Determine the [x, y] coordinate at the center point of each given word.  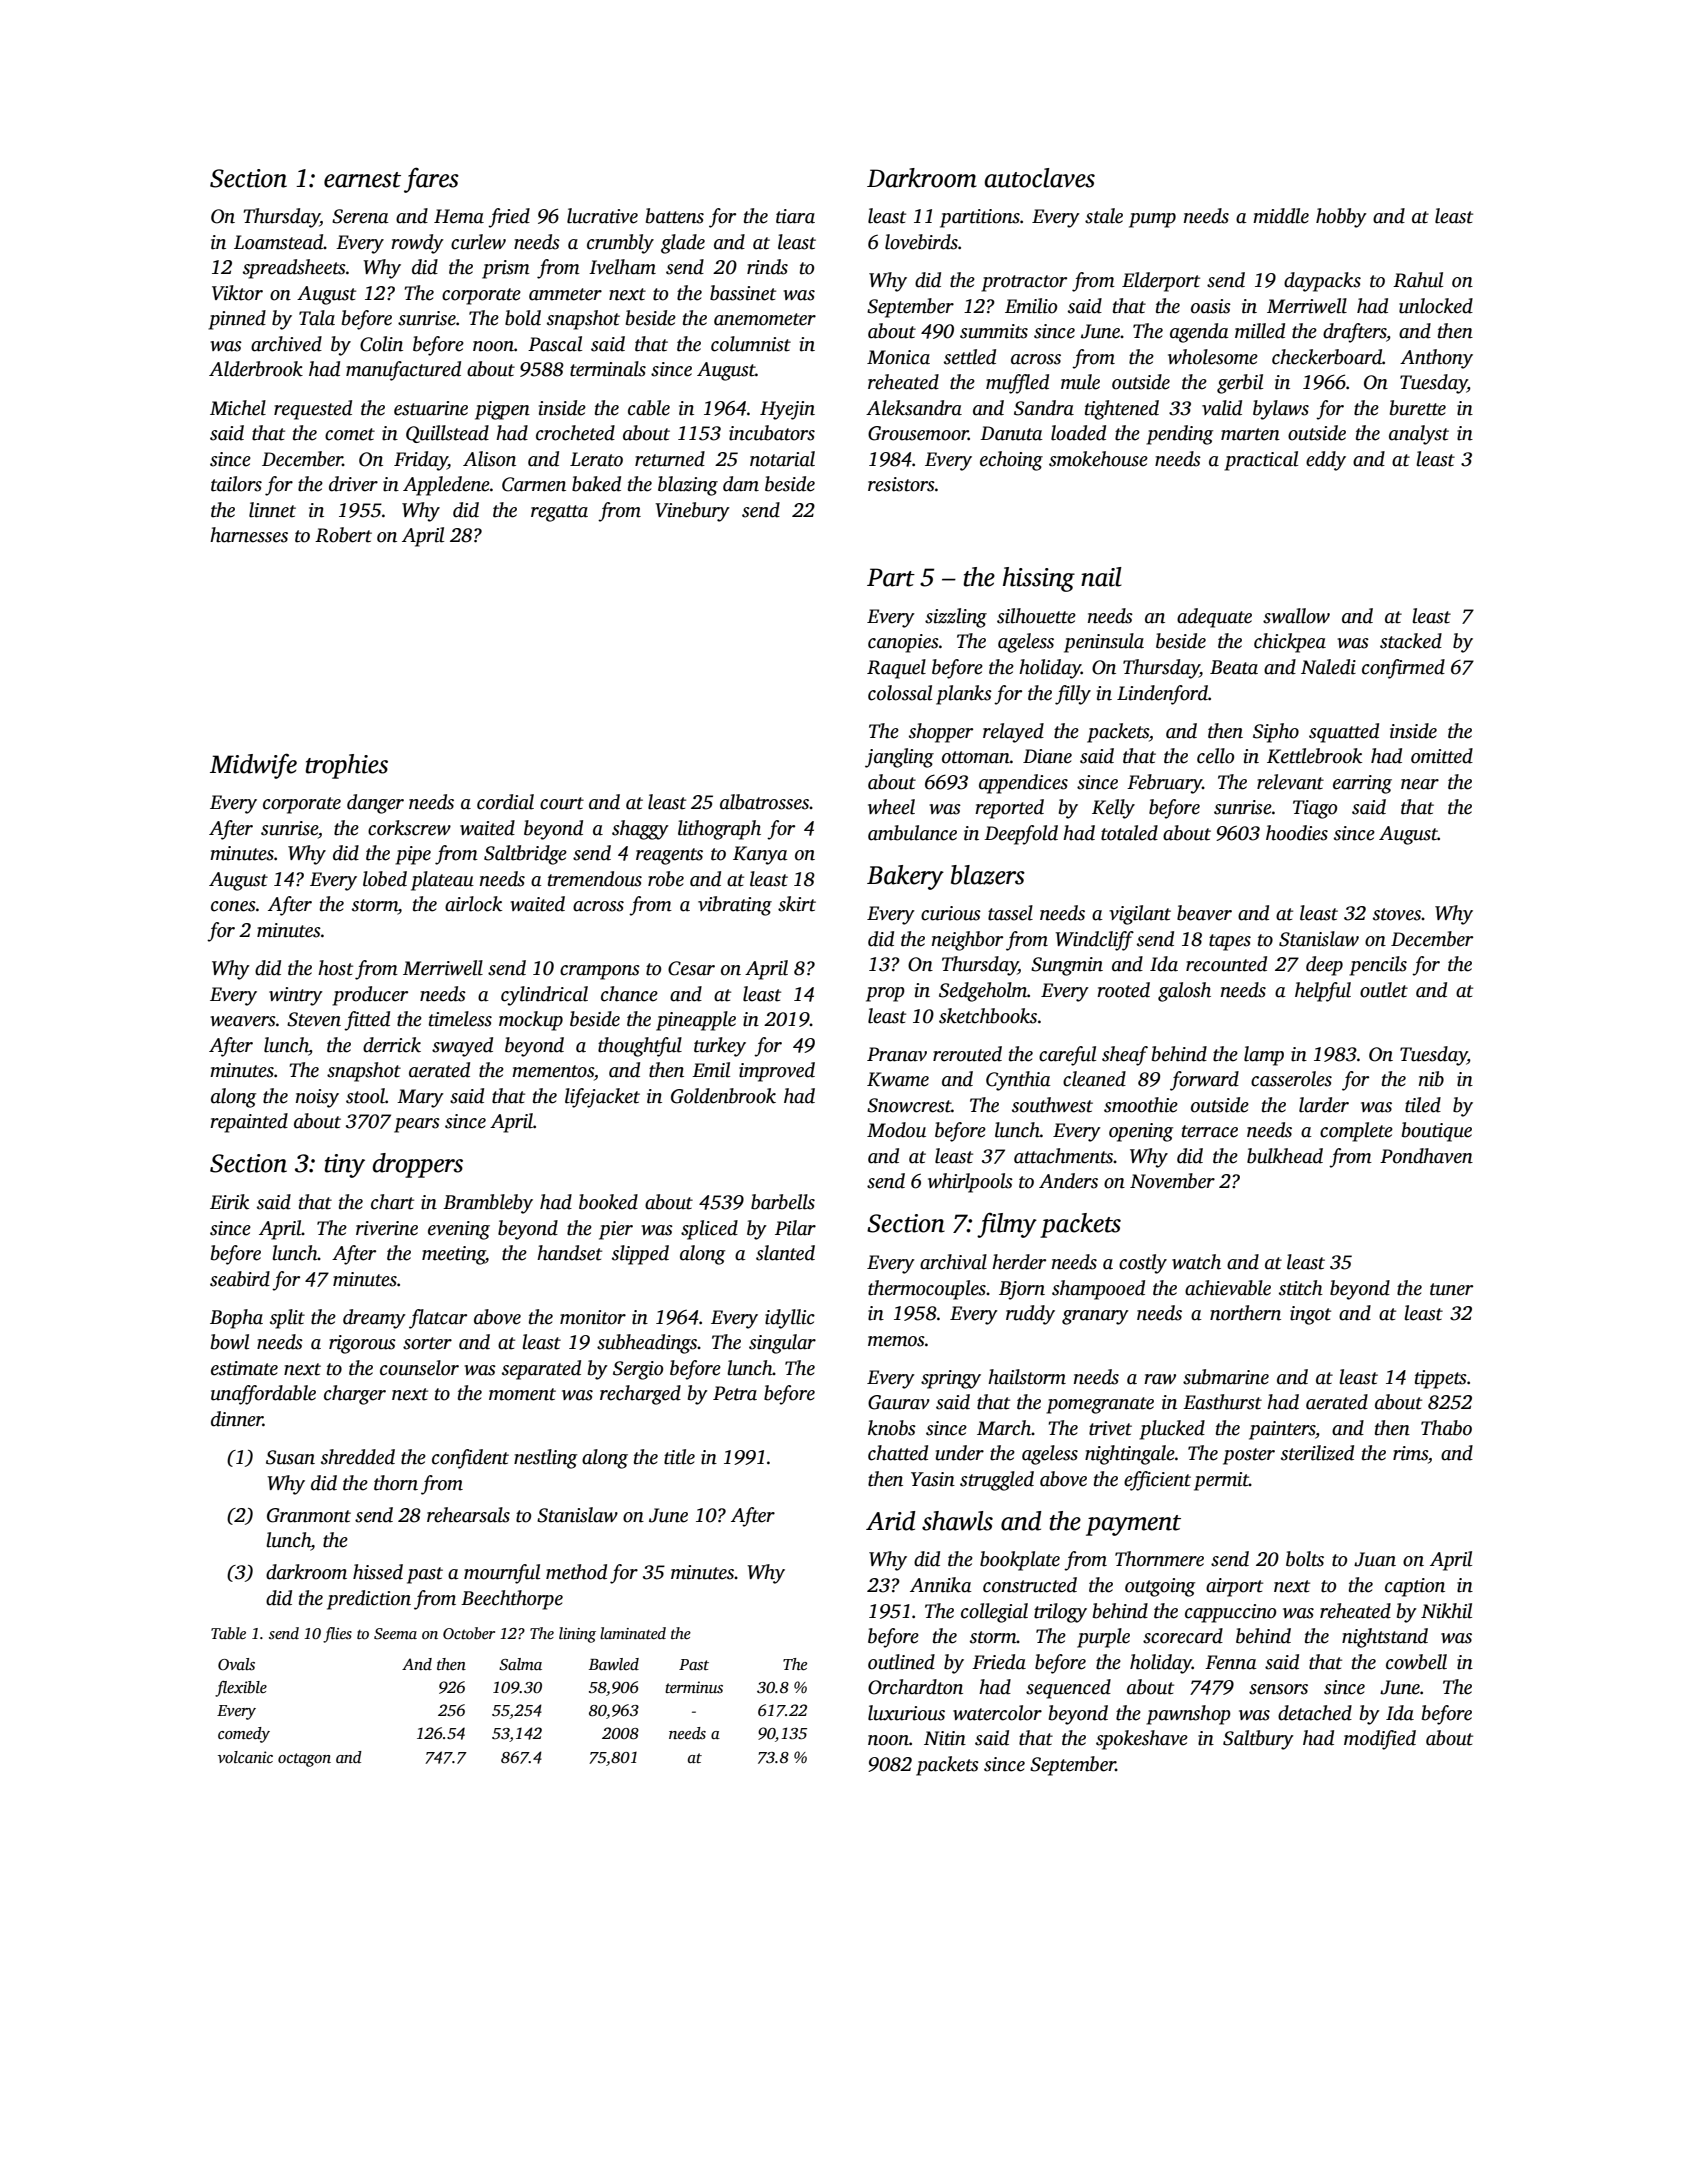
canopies [903, 643]
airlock [473, 904]
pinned [237, 320]
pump [1152, 220]
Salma [520, 1664]
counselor [419, 1368]
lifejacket [602, 1098]
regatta [559, 513]
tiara [795, 216]
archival [953, 1262]
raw [1160, 1379]
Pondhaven [1426, 1156]
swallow [1296, 616]
